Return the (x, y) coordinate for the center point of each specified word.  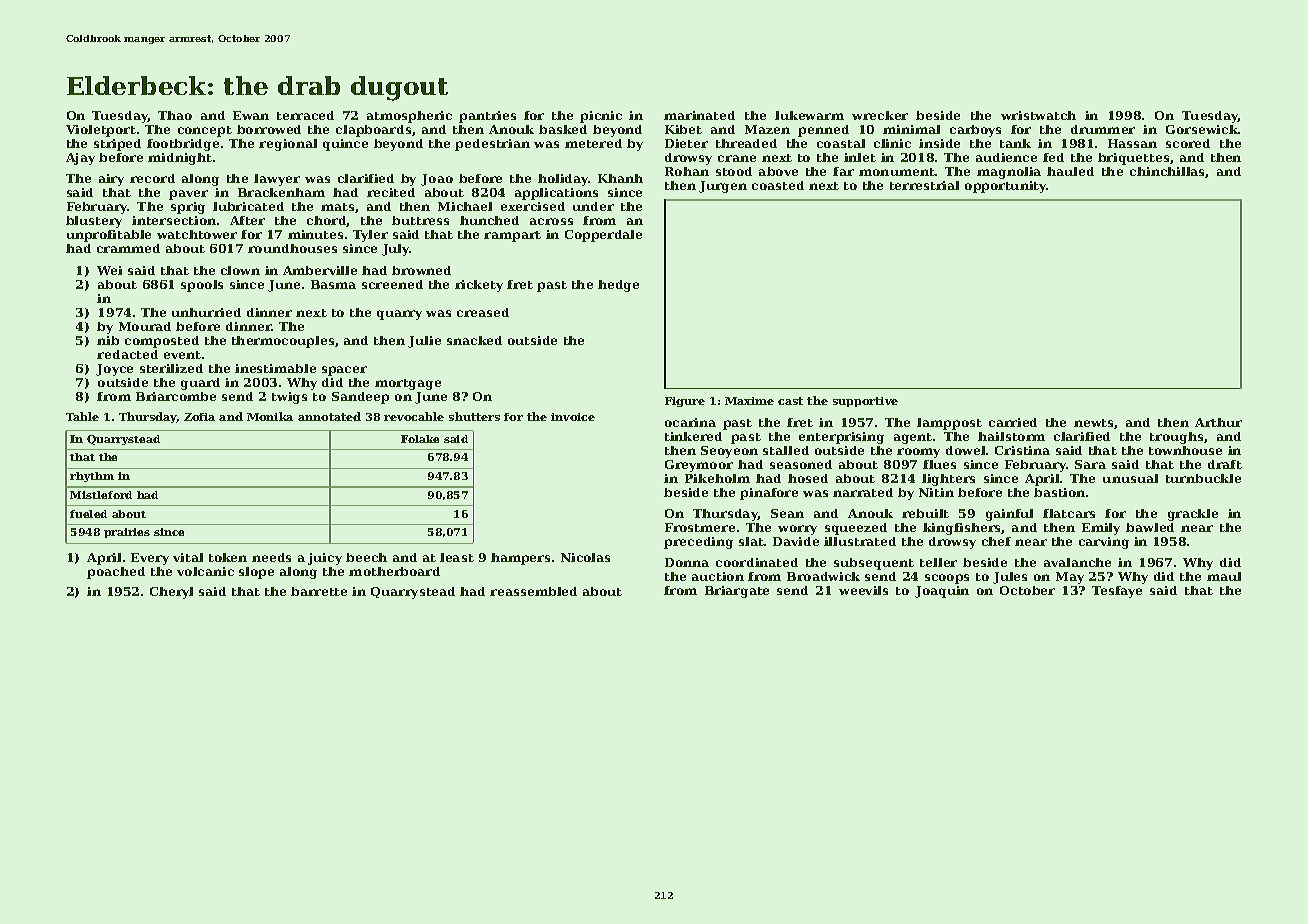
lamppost (949, 424)
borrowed (269, 129)
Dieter (686, 143)
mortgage (408, 384)
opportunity (1006, 187)
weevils (863, 590)
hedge (618, 286)
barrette (319, 591)
